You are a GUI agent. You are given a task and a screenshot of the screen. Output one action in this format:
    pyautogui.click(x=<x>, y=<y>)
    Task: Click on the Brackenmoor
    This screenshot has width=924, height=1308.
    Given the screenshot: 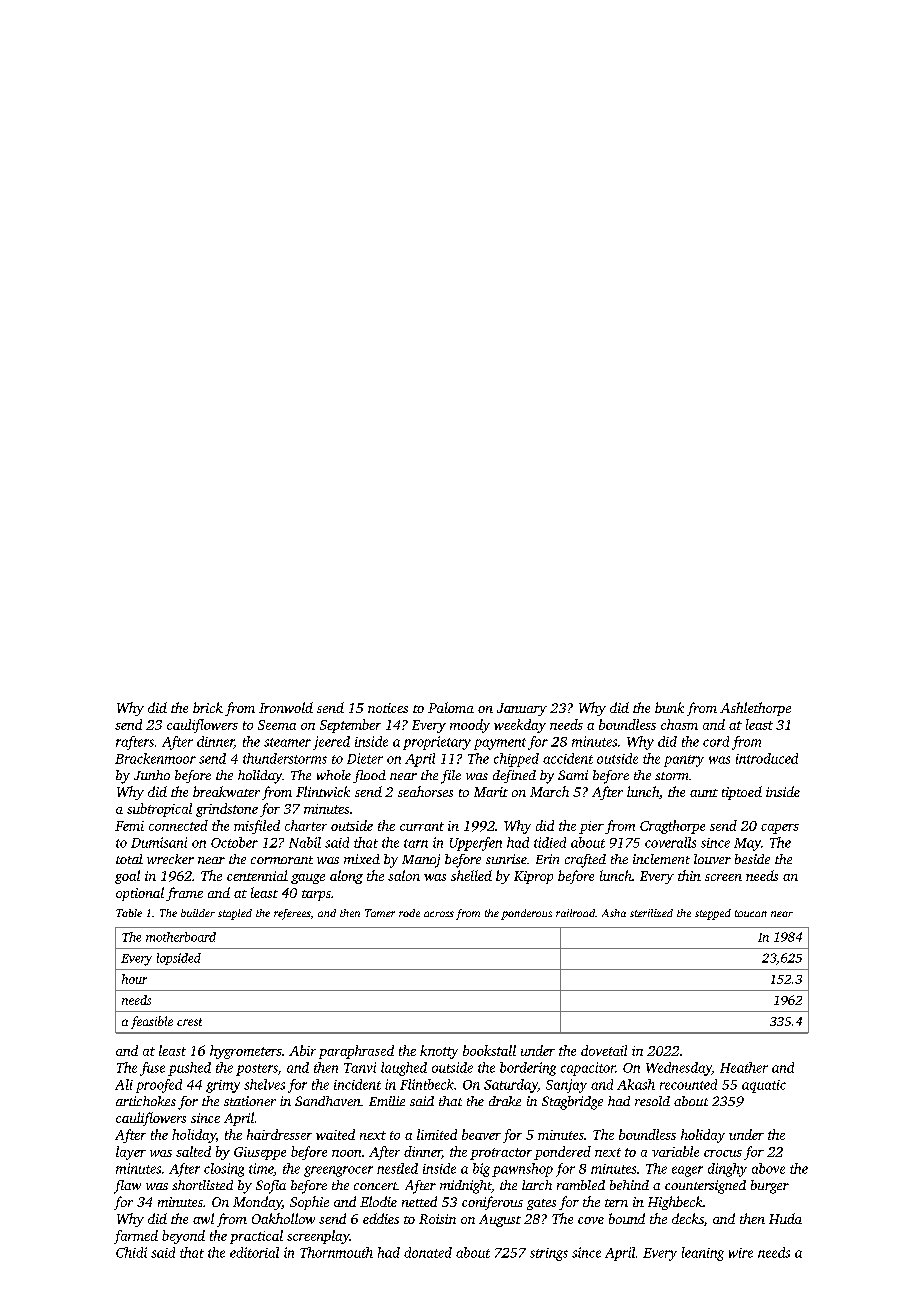 What is the action you would take?
    pyautogui.click(x=155, y=758)
